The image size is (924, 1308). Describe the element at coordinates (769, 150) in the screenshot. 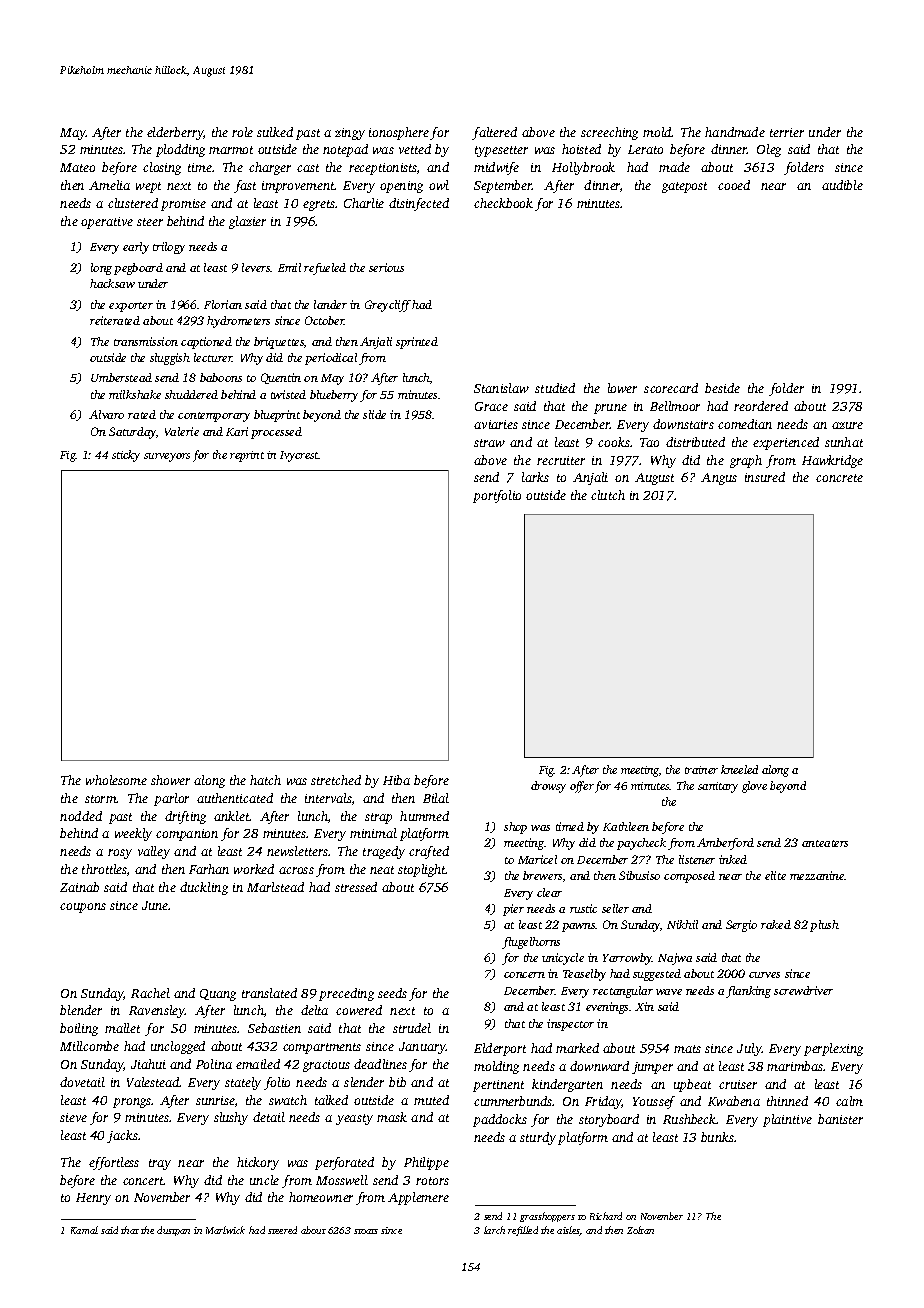

I see `Oleg` at that location.
